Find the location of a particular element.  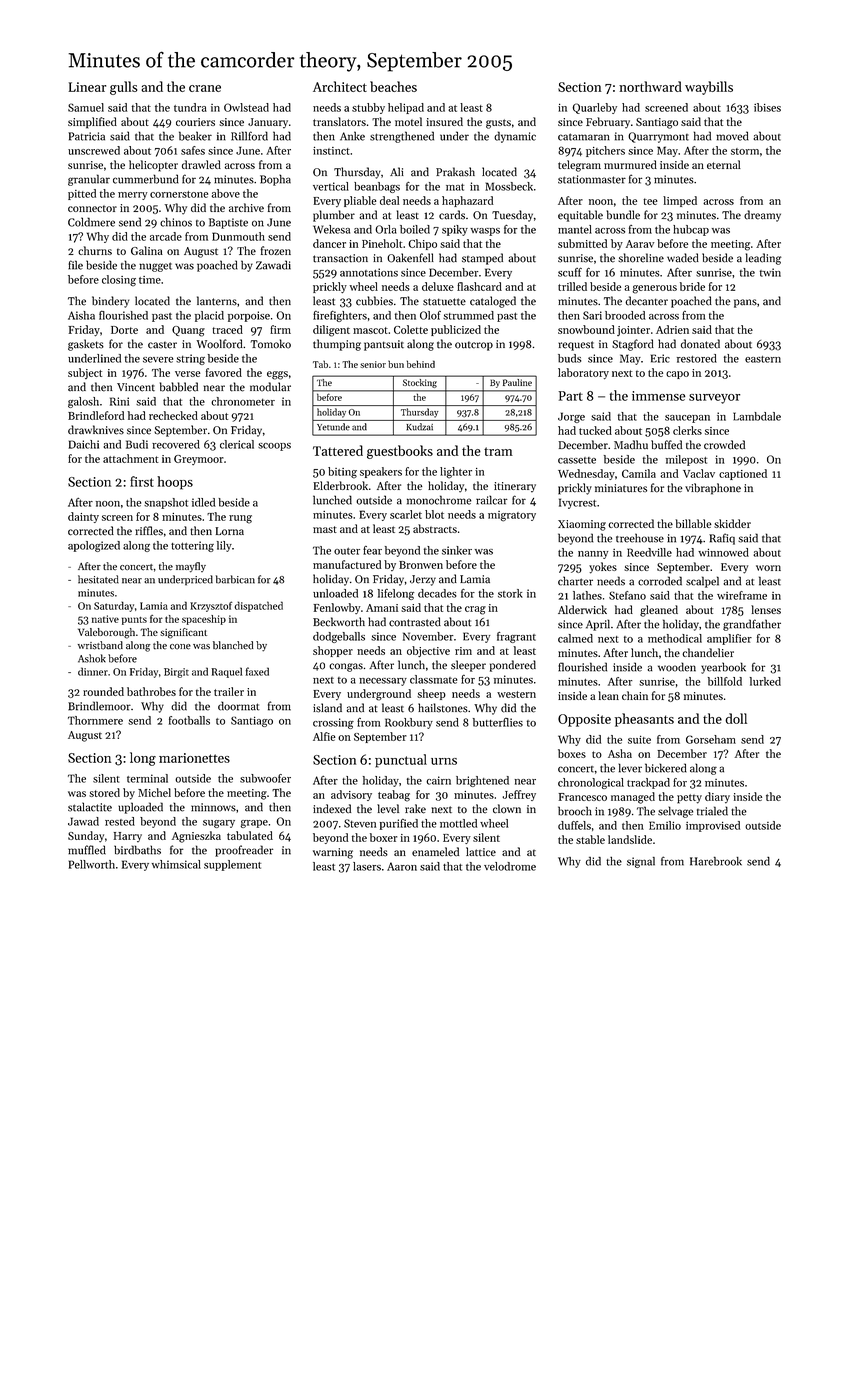

whimsical is located at coordinates (176, 864).
